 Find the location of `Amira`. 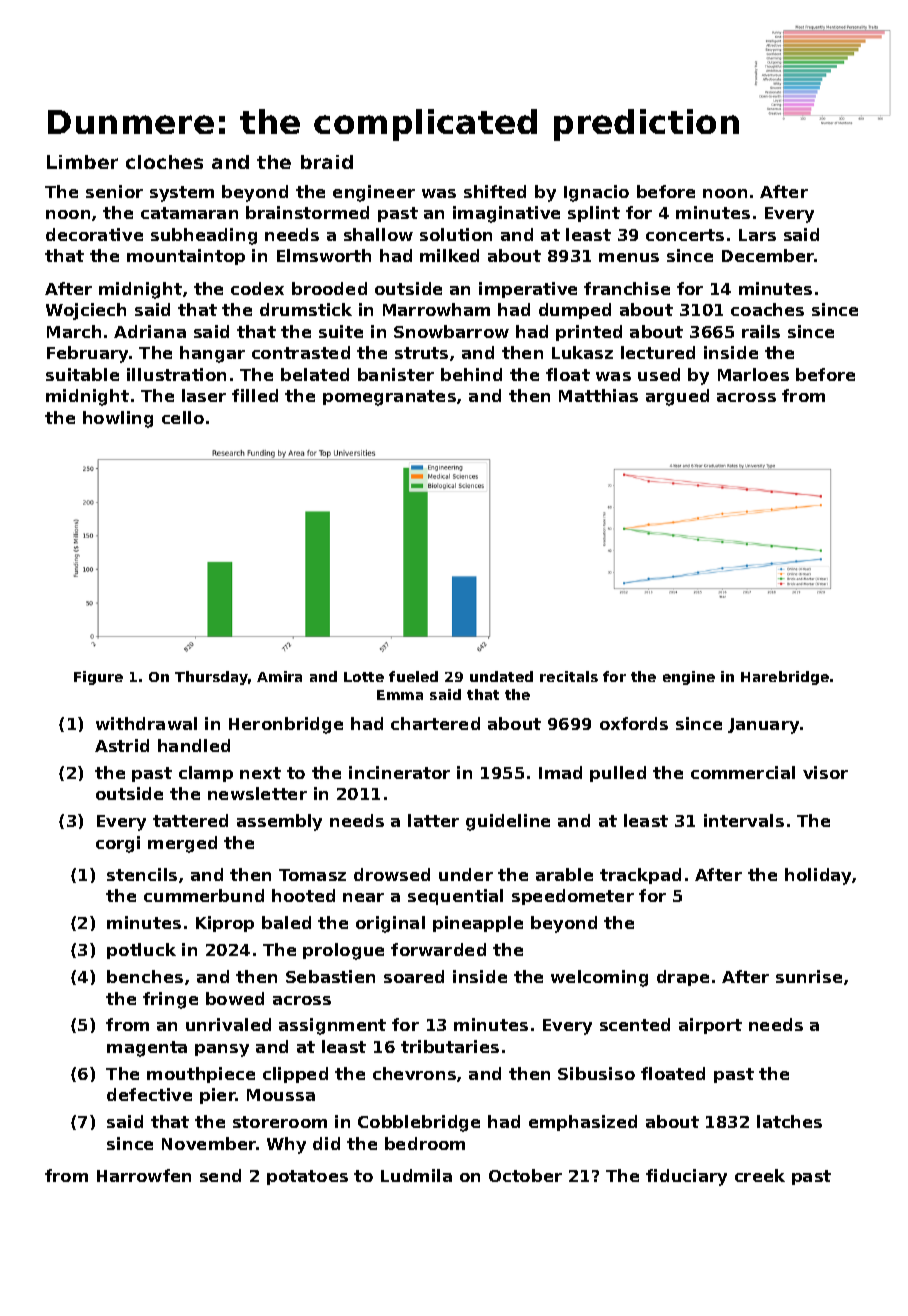

Amira is located at coordinates (279, 676).
